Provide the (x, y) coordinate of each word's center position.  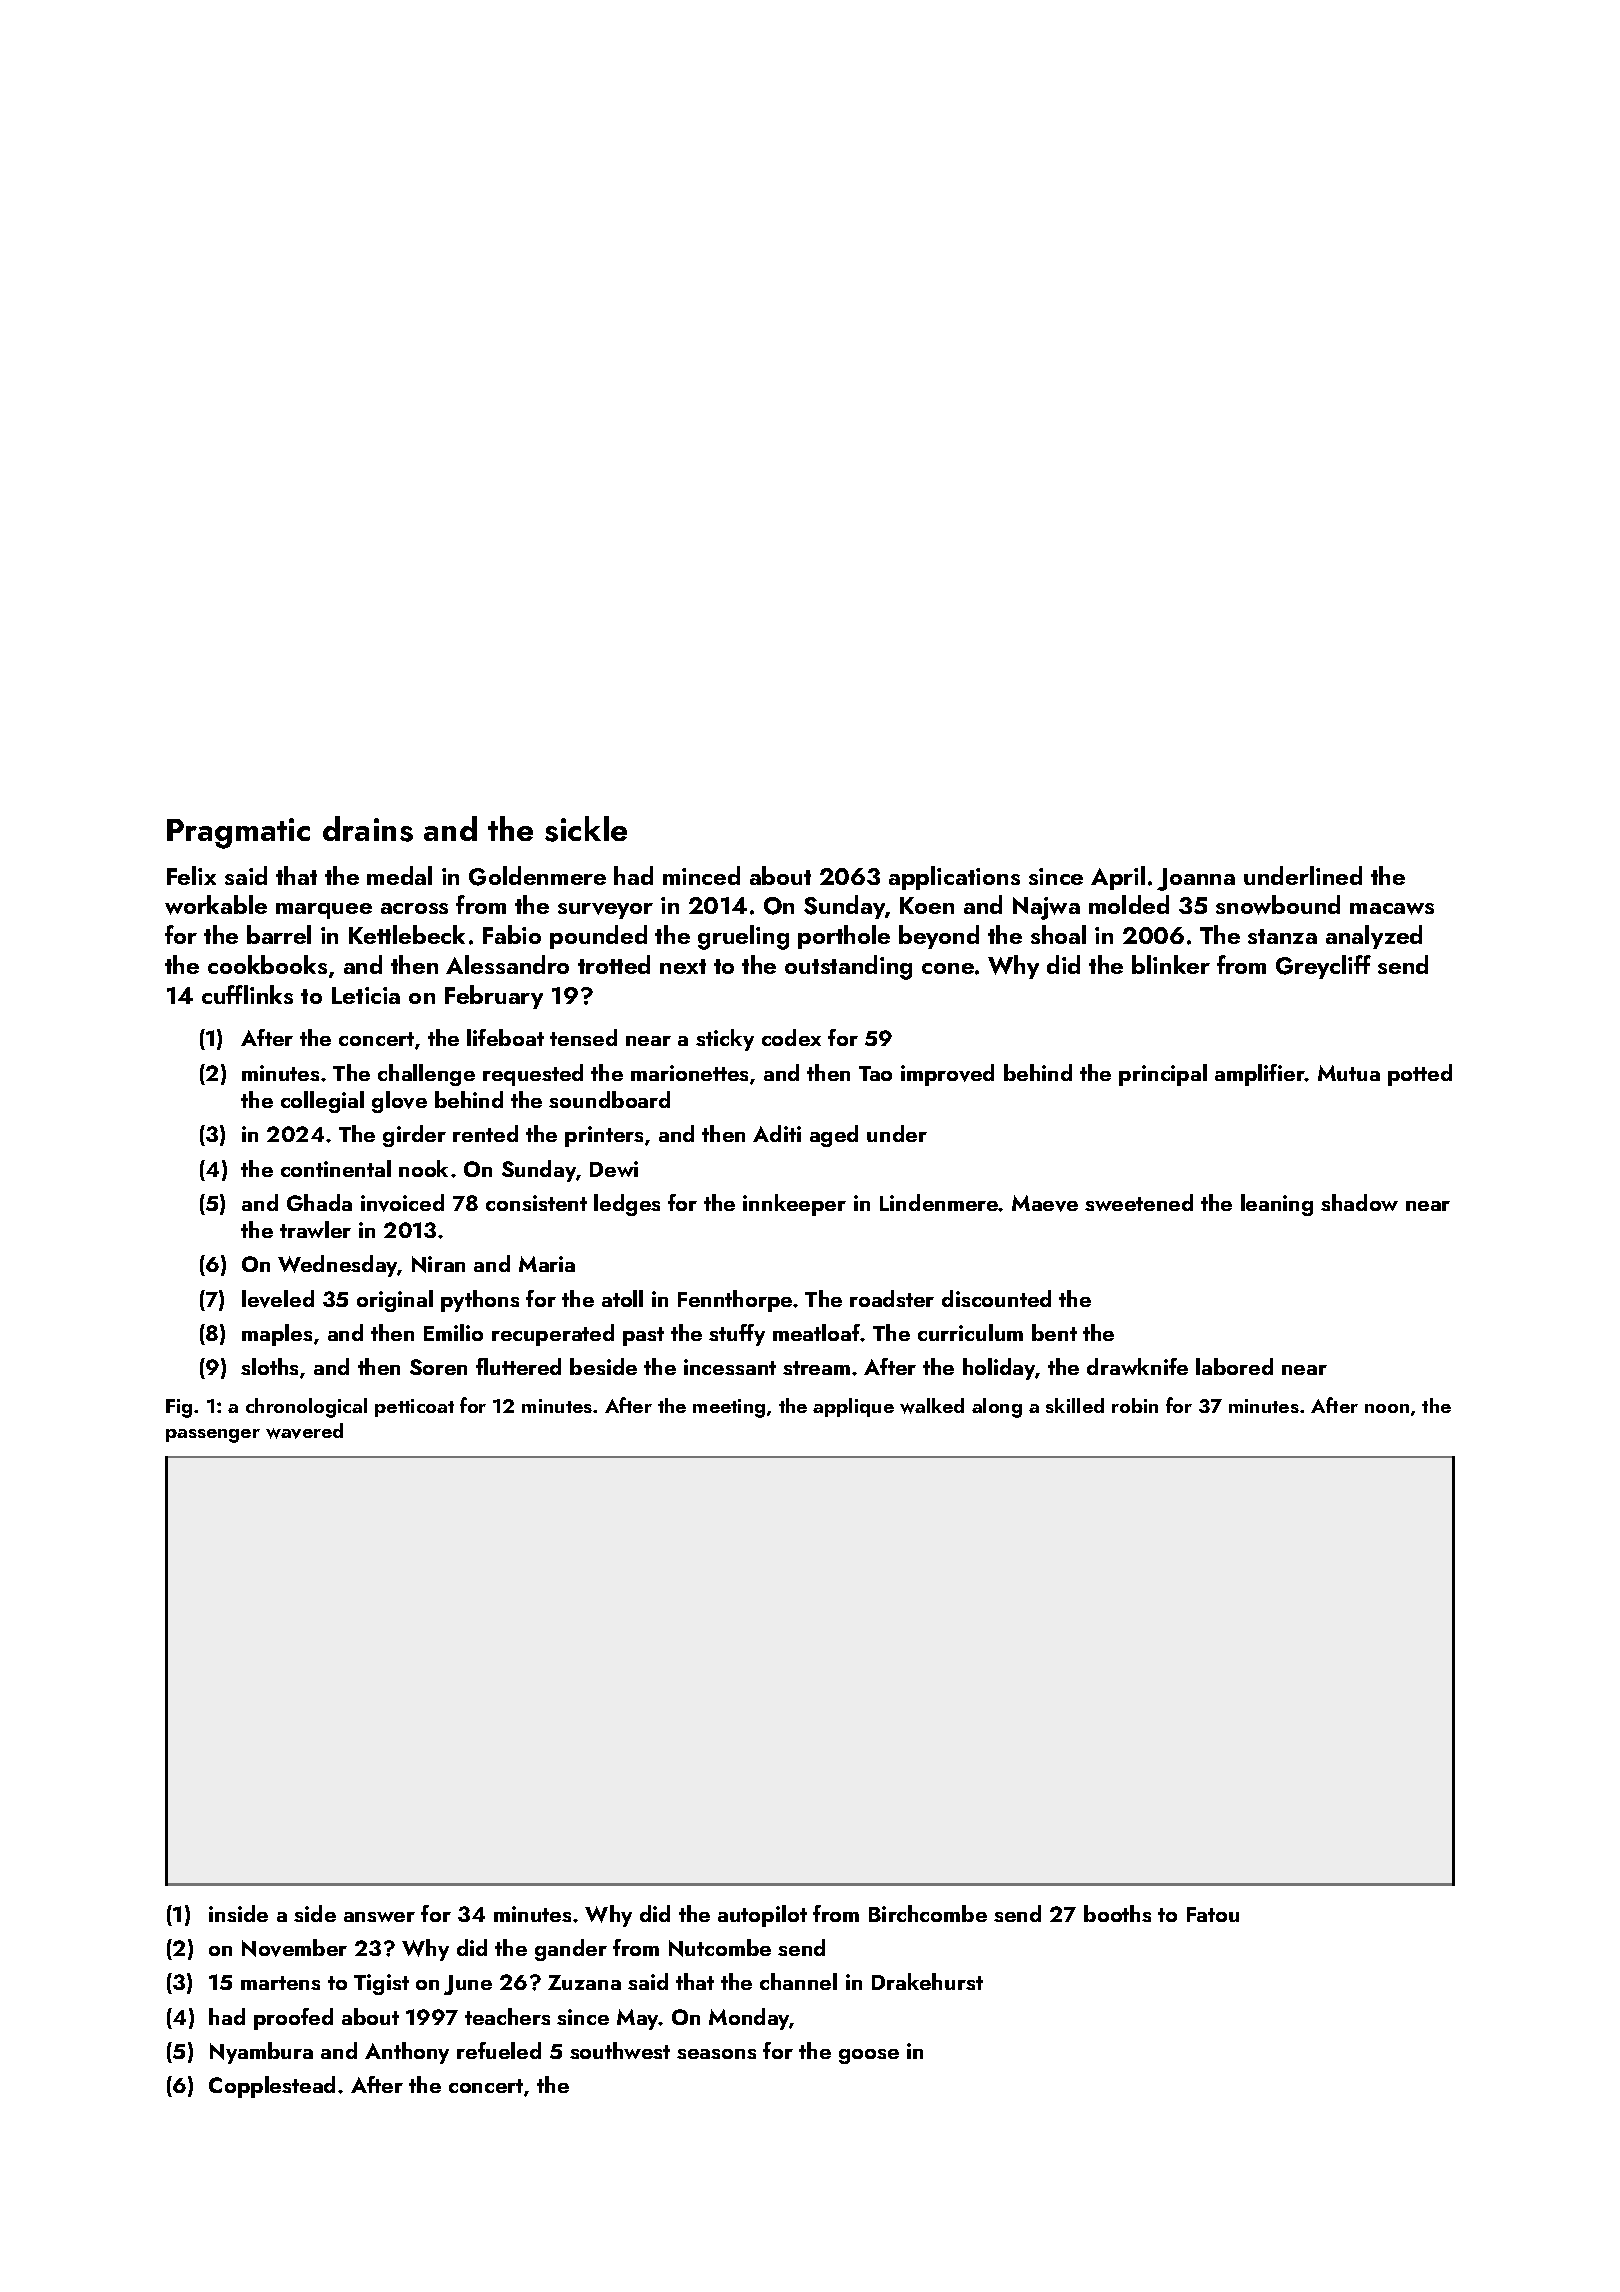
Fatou (1213, 1914)
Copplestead (272, 2087)
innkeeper (794, 1205)
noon (1387, 1408)
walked (932, 1406)
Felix (191, 875)
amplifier (1260, 1075)
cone (948, 968)
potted (1420, 1075)
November (294, 1948)
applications (954, 878)
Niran (438, 1264)
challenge (426, 1075)
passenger (213, 1436)
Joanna (1196, 879)
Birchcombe (928, 1913)
